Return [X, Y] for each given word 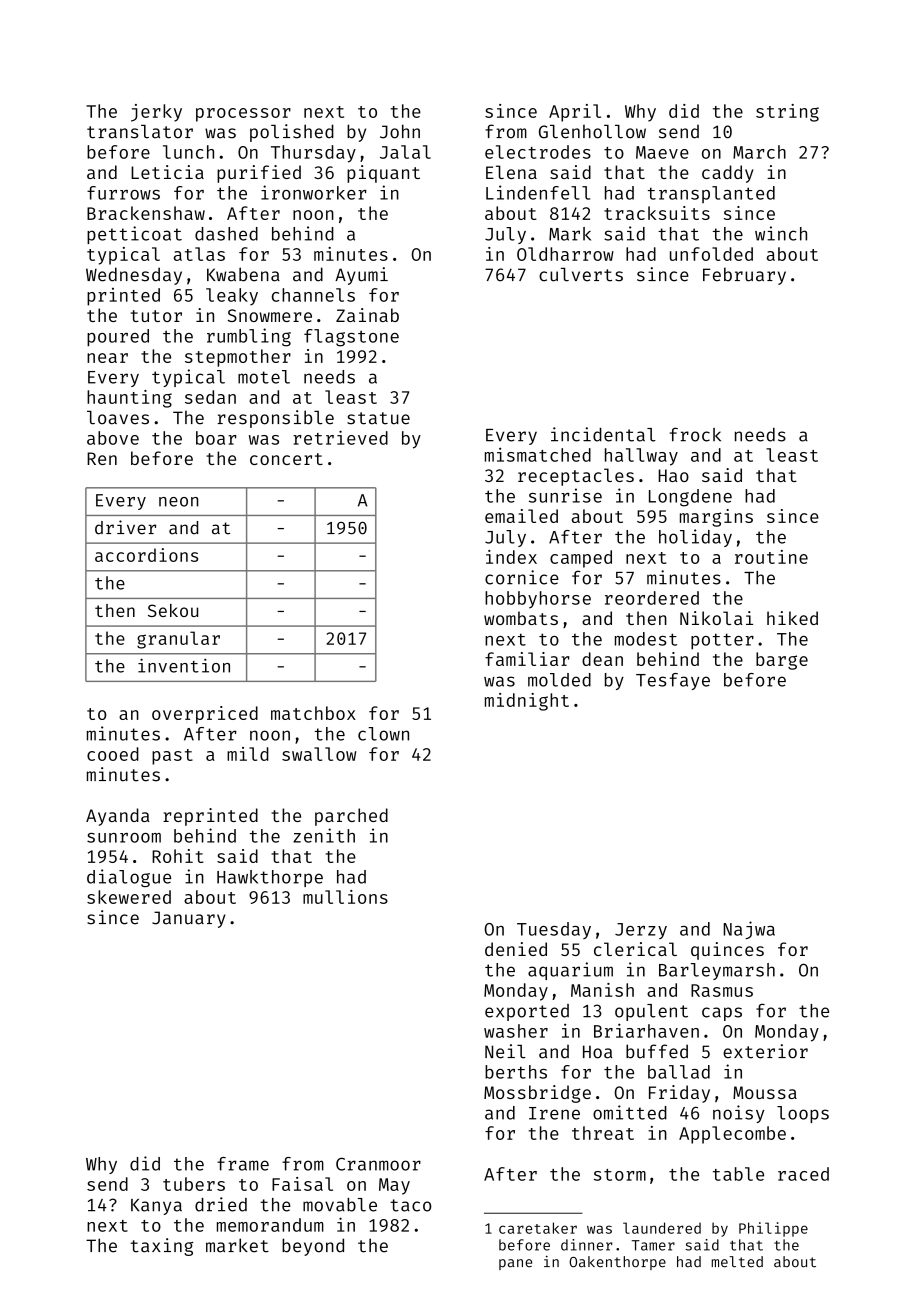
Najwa [749, 930]
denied [516, 949]
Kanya [156, 1207]
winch [781, 233]
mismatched [538, 454]
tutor [156, 316]
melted [737, 1262]
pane [515, 1264]
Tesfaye [673, 681]
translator [140, 132]
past [172, 757]
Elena [511, 172]
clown [383, 734]
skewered [129, 897]
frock [695, 434]
